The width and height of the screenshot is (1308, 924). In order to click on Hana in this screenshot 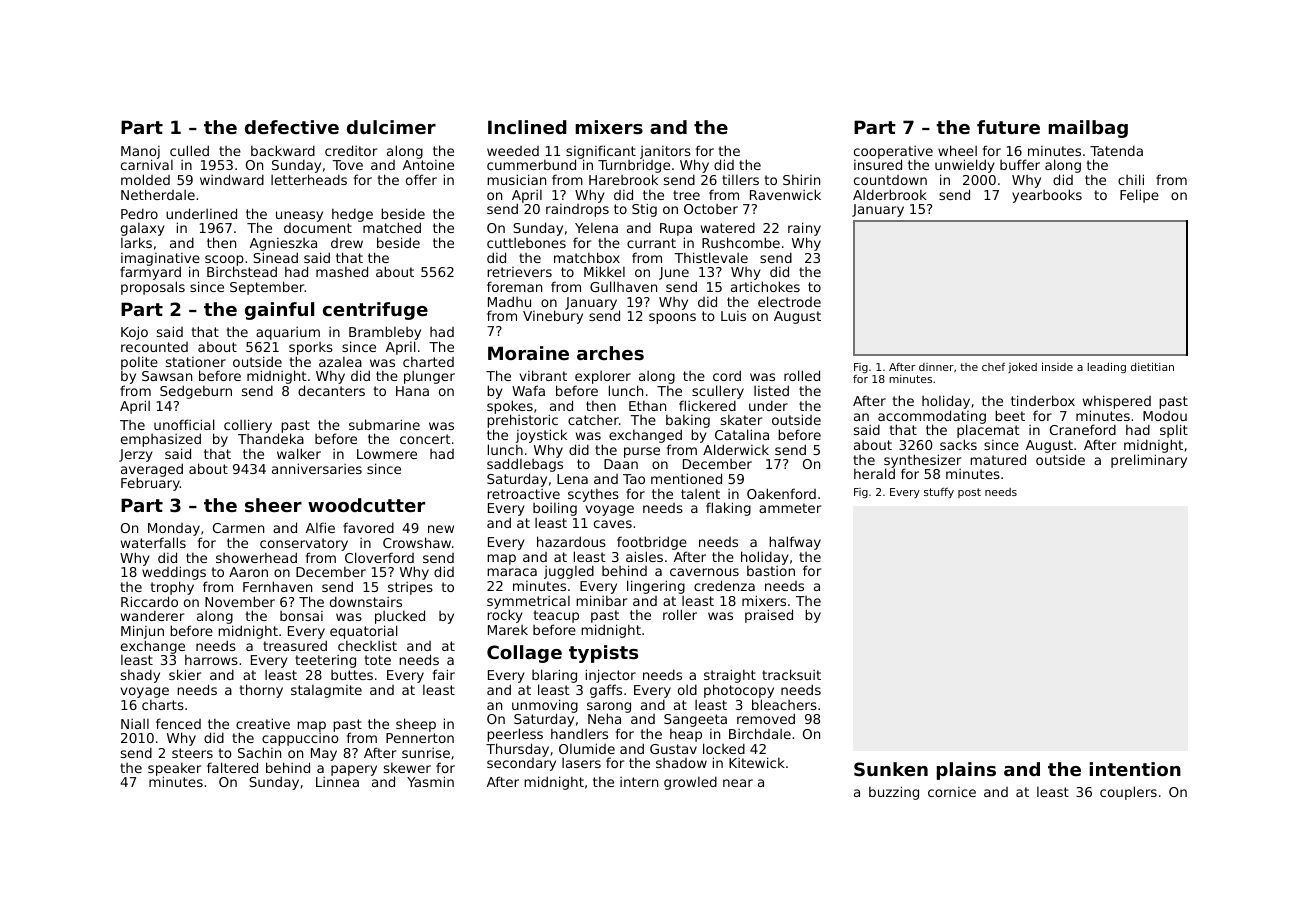, I will do `click(412, 391)`.
